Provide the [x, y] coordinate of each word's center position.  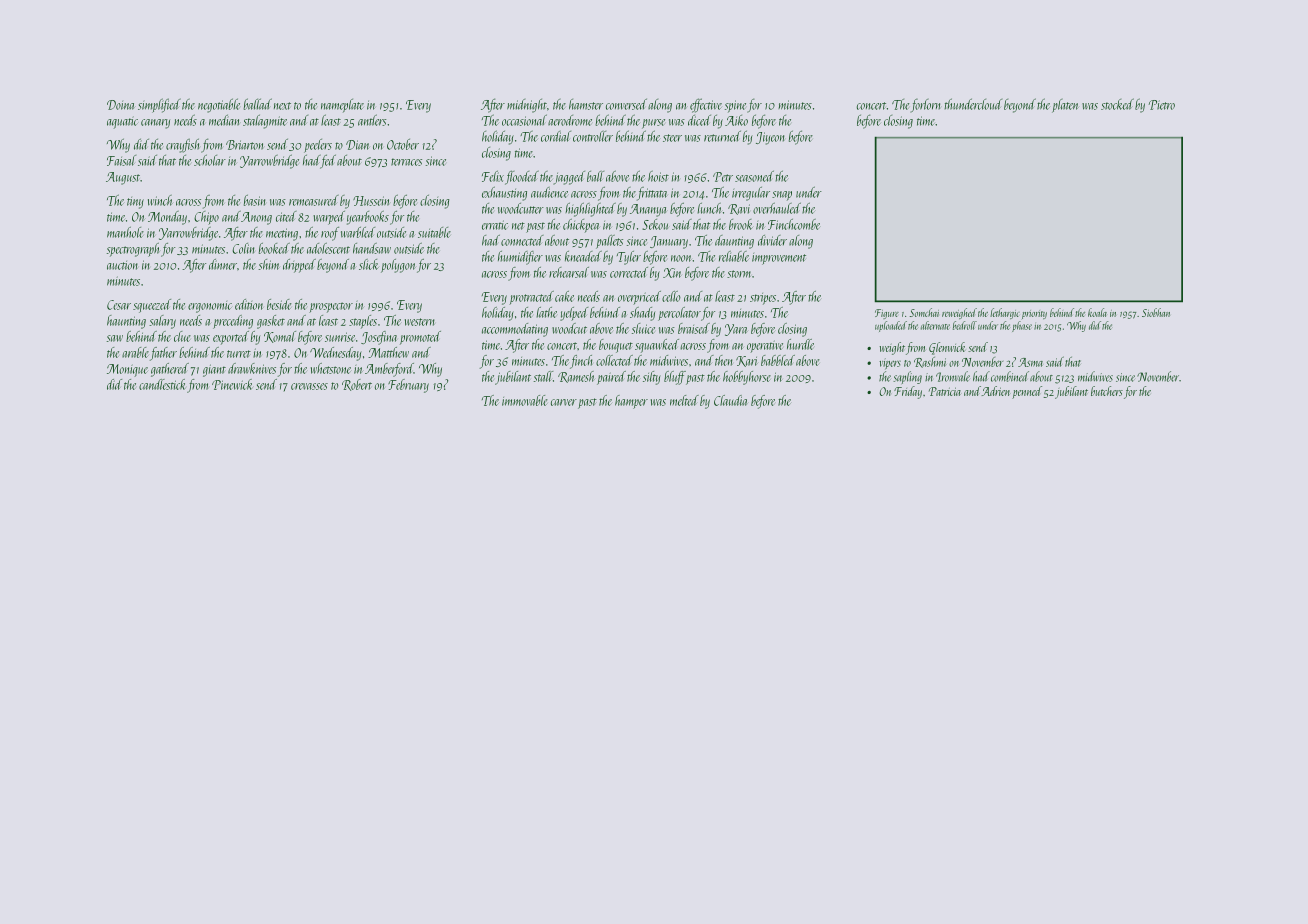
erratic [495, 225]
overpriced [639, 298]
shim [269, 264]
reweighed [959, 313]
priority [1034, 314]
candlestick [162, 384]
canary [155, 124]
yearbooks [368, 218]
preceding [233, 322]
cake [564, 296]
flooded [522, 178]
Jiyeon [770, 138]
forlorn [925, 105]
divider [772, 240]
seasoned [754, 176]
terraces [406, 162]
